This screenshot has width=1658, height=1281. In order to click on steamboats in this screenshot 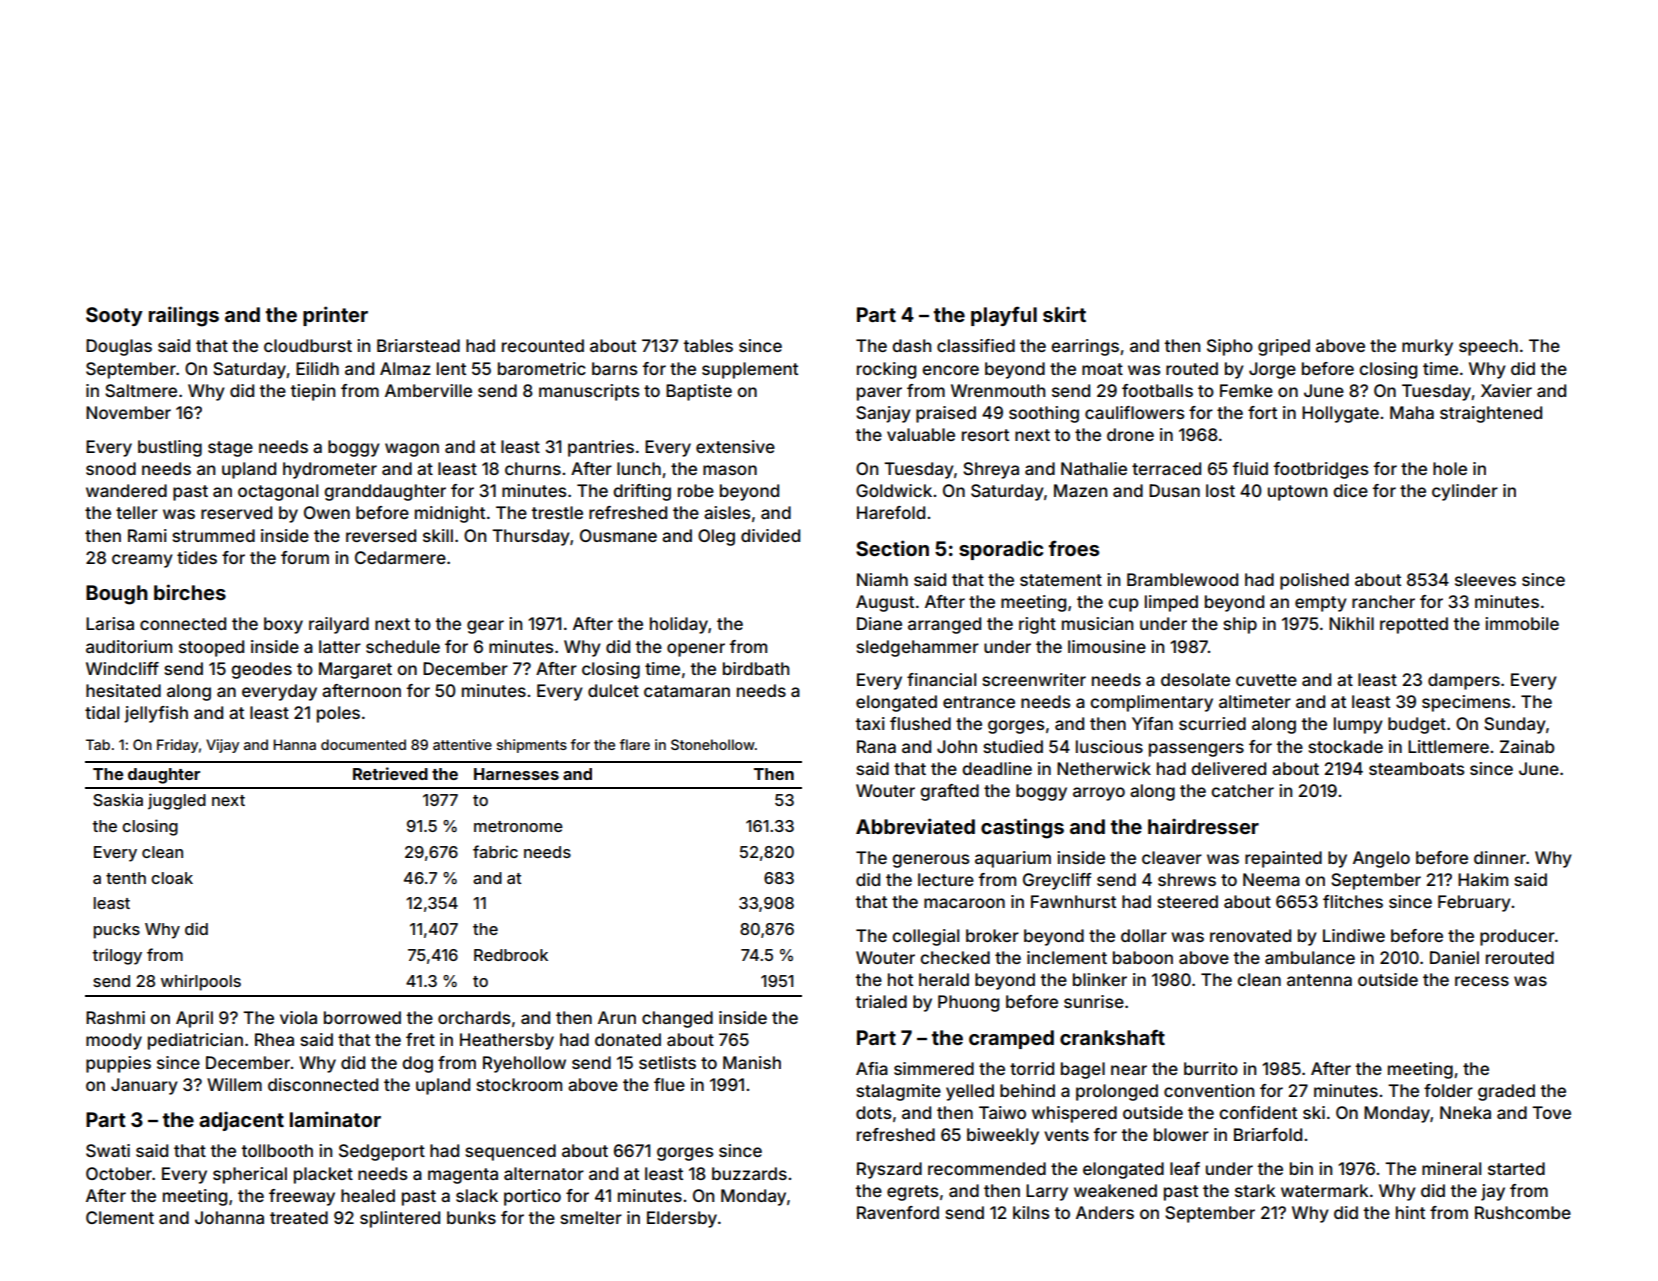, I will do `click(1416, 768)`.
